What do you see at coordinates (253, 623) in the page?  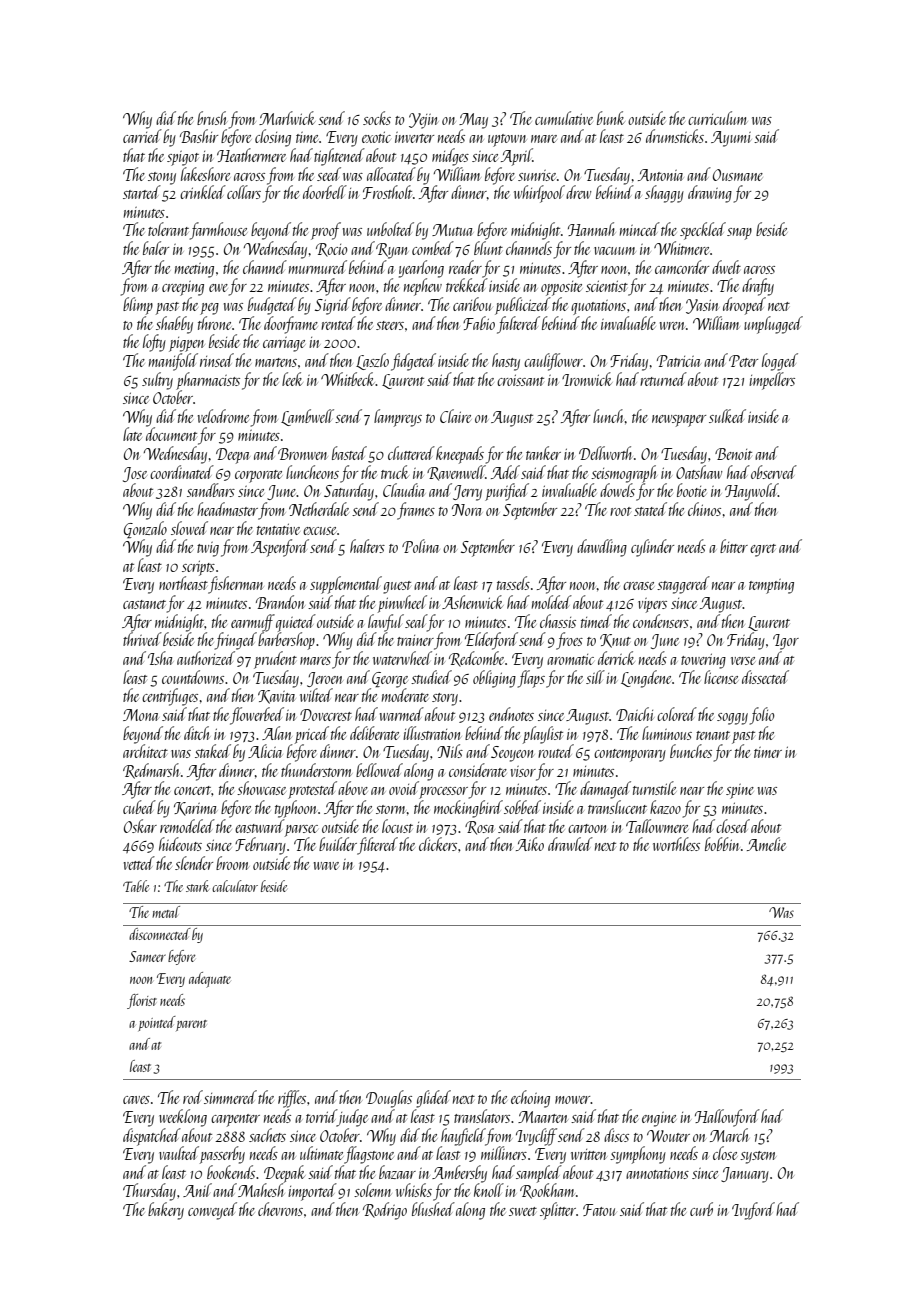 I see `earmuff` at bounding box center [253, 623].
